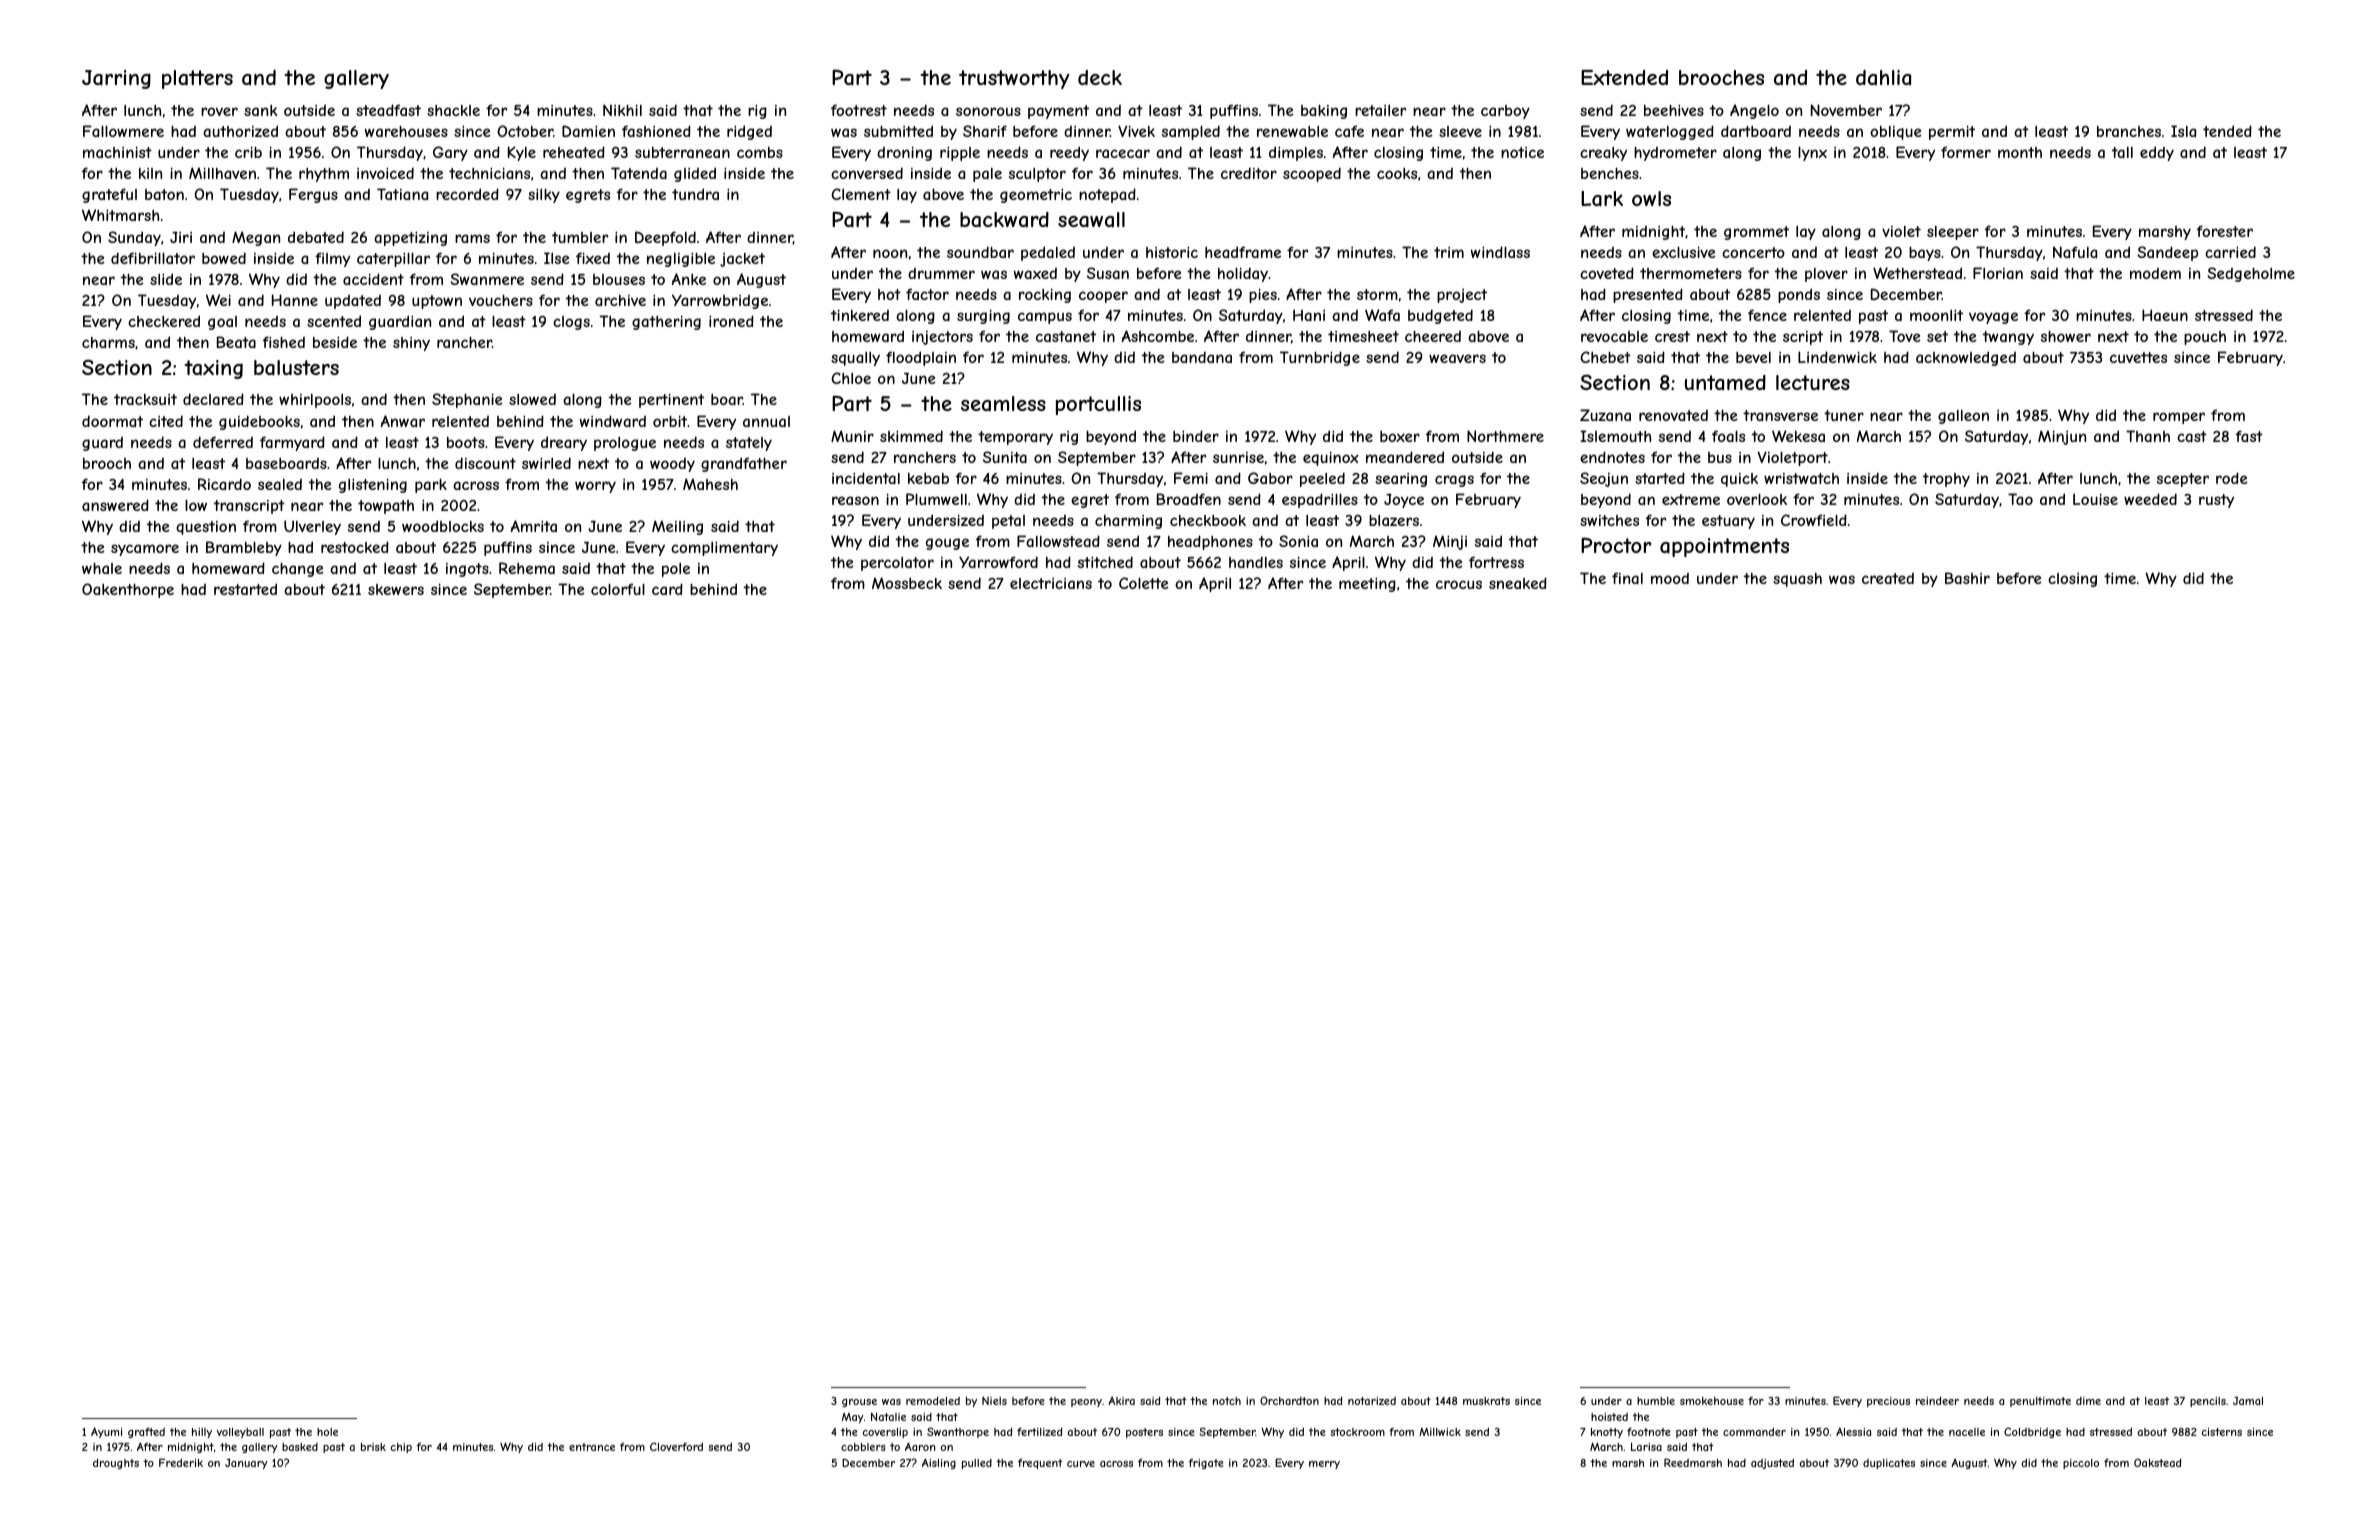 This screenshot has width=2380, height=1540. I want to click on cooks, so click(1397, 173).
